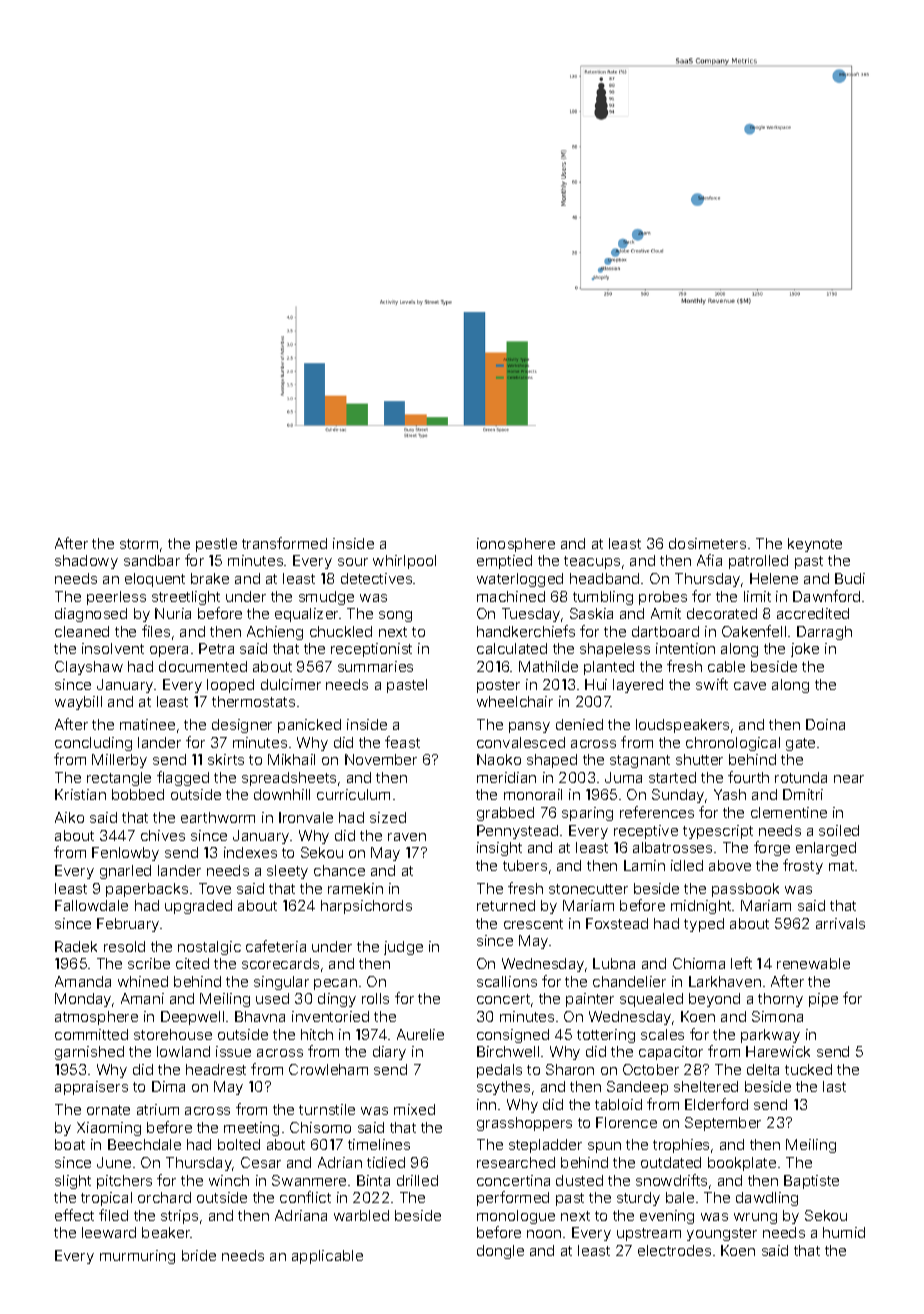  What do you see at coordinates (808, 1069) in the screenshot?
I see `tucked` at bounding box center [808, 1069].
